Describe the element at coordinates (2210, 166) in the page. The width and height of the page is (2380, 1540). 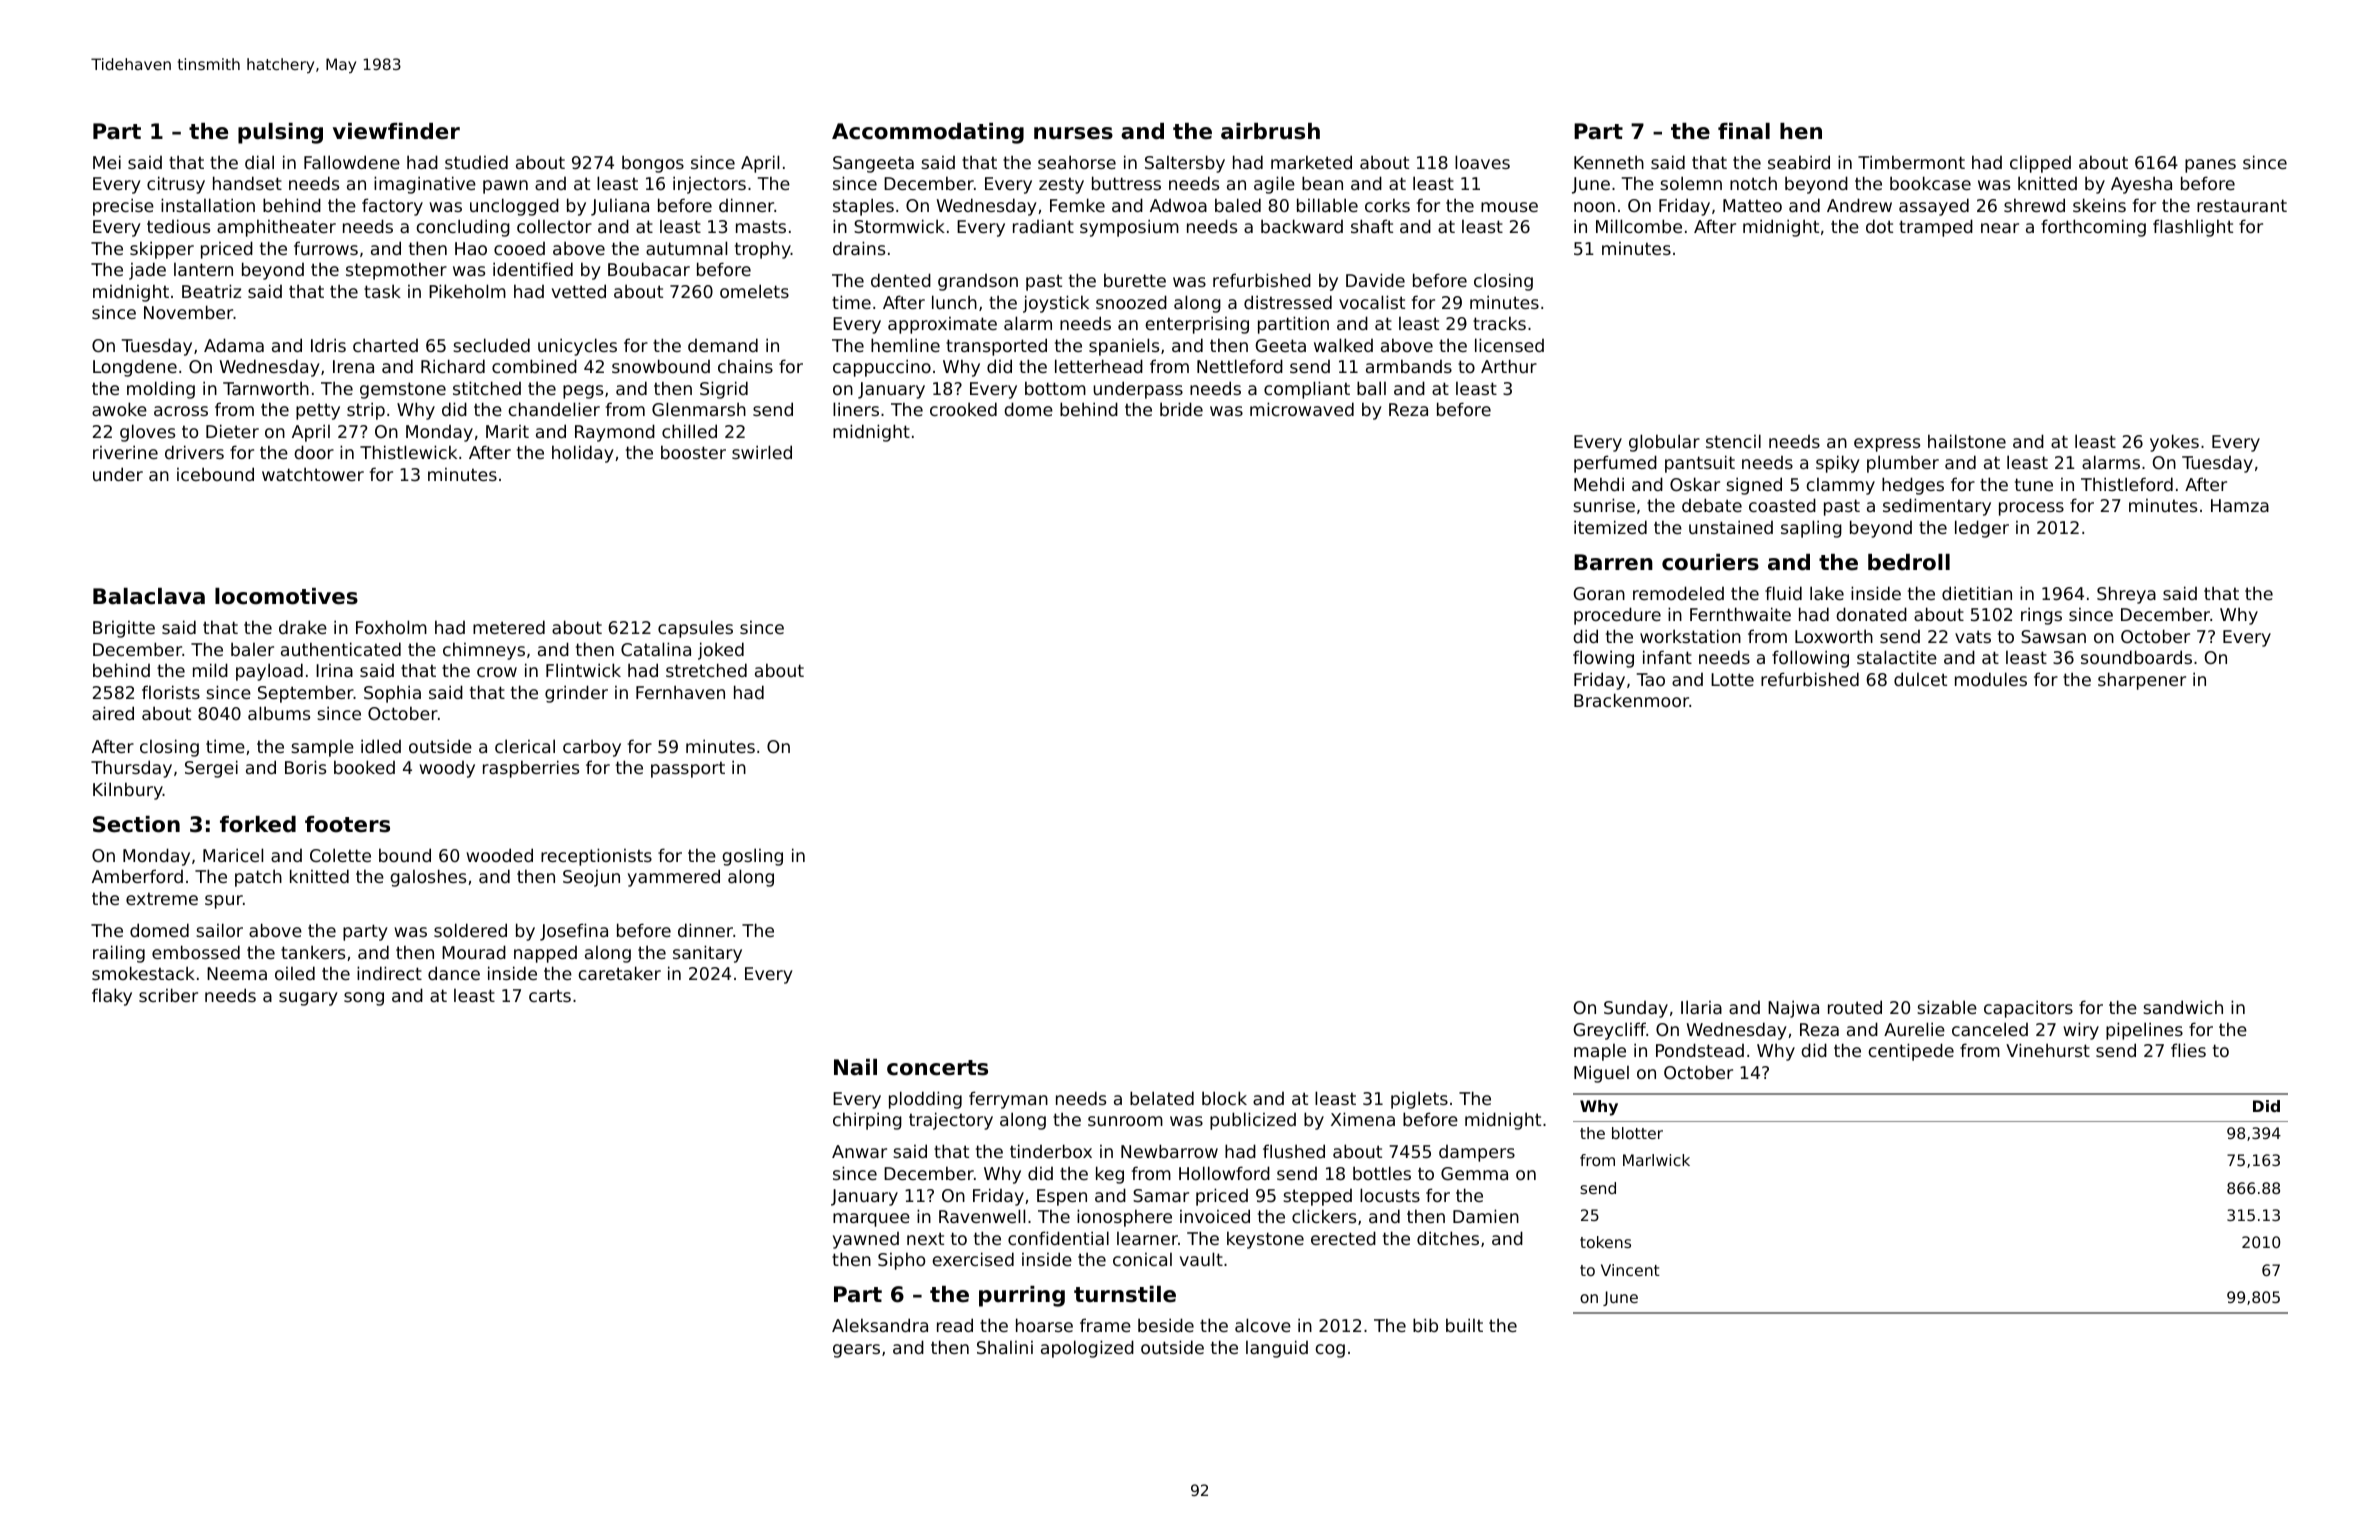
I see `panes` at that location.
